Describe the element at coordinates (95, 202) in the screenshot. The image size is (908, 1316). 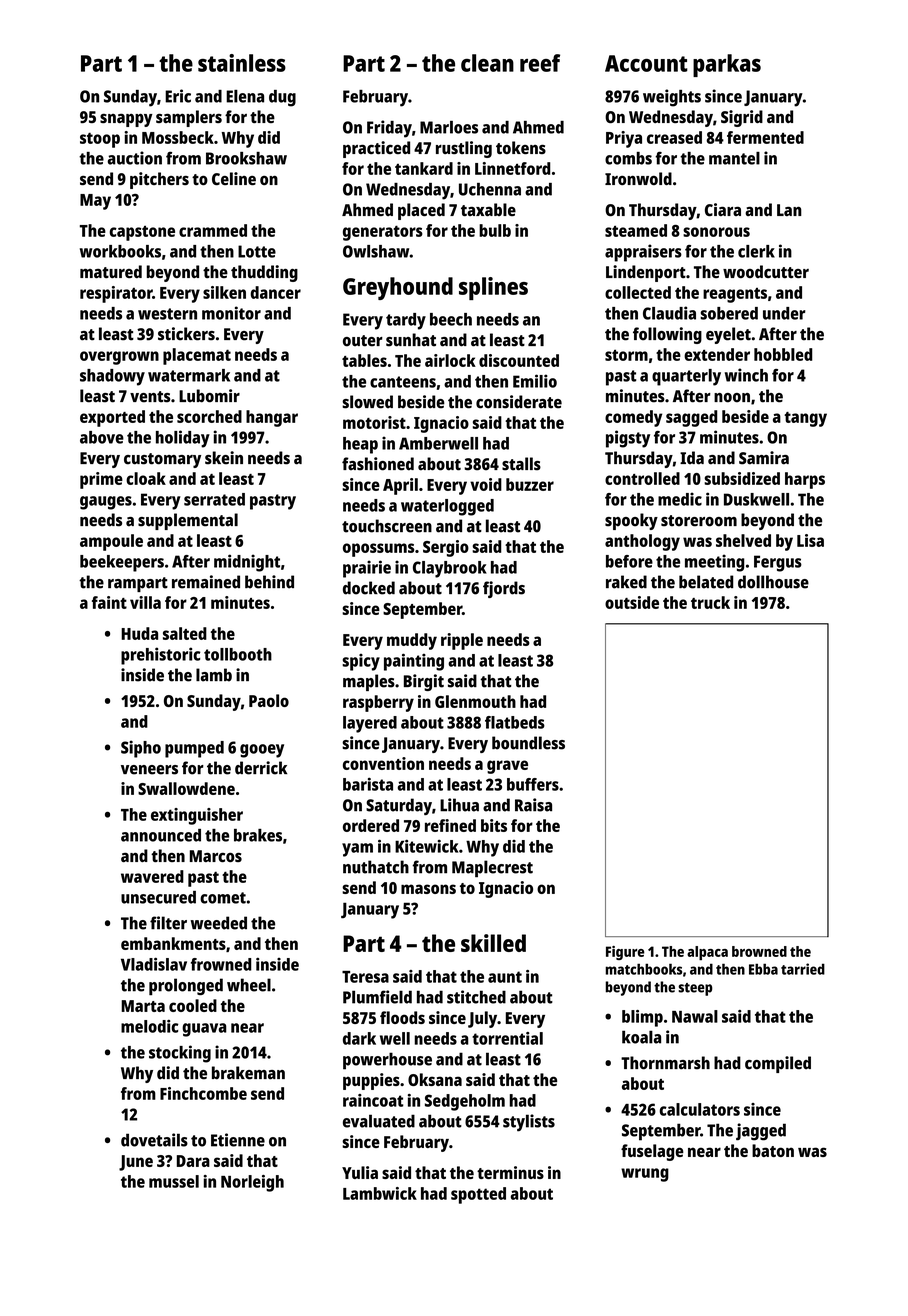
I see `May` at that location.
